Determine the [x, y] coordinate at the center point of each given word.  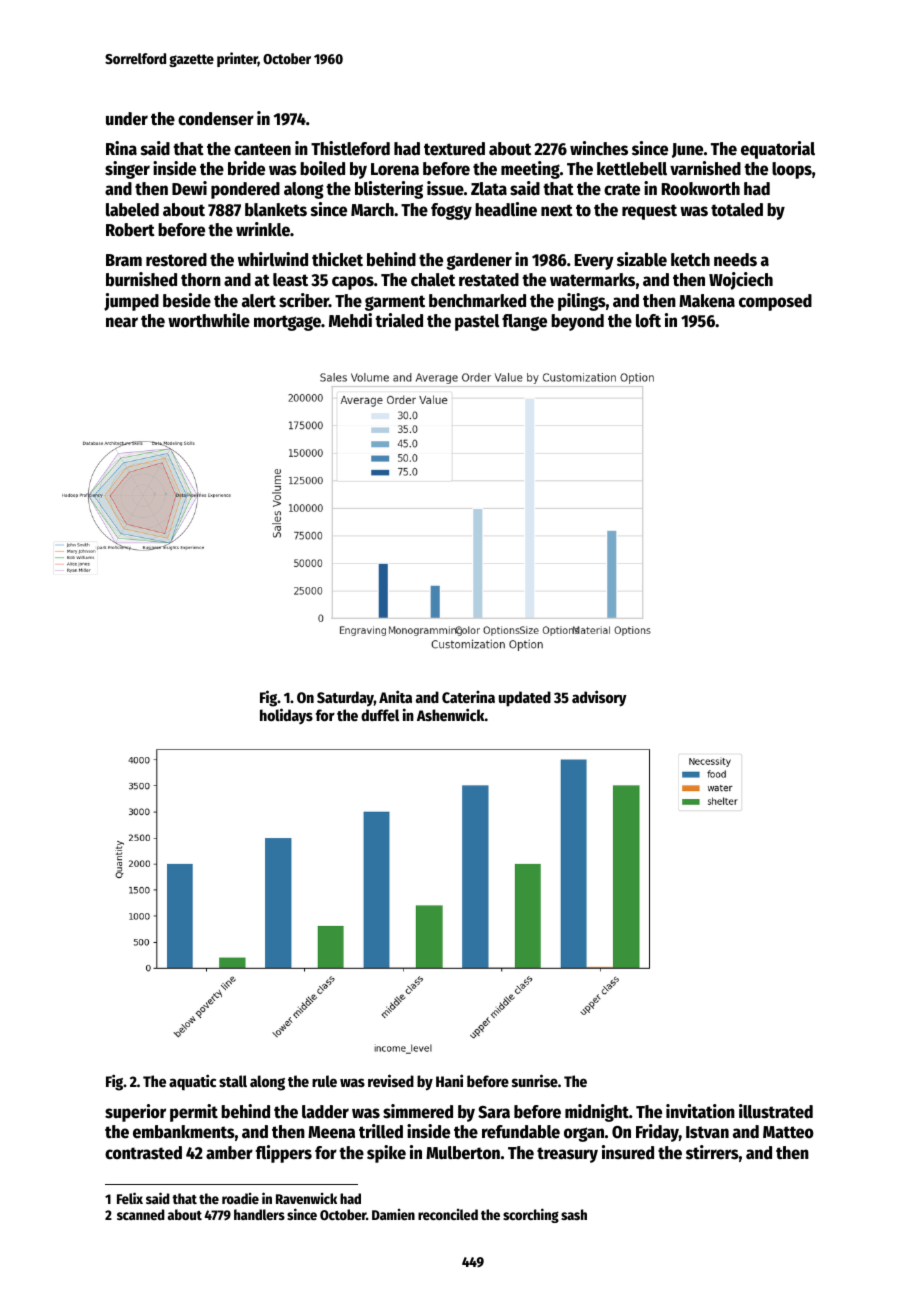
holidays [286, 716]
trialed [399, 320]
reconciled [448, 1214]
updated [525, 699]
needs [735, 260]
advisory [599, 698]
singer [127, 170]
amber [229, 1153]
